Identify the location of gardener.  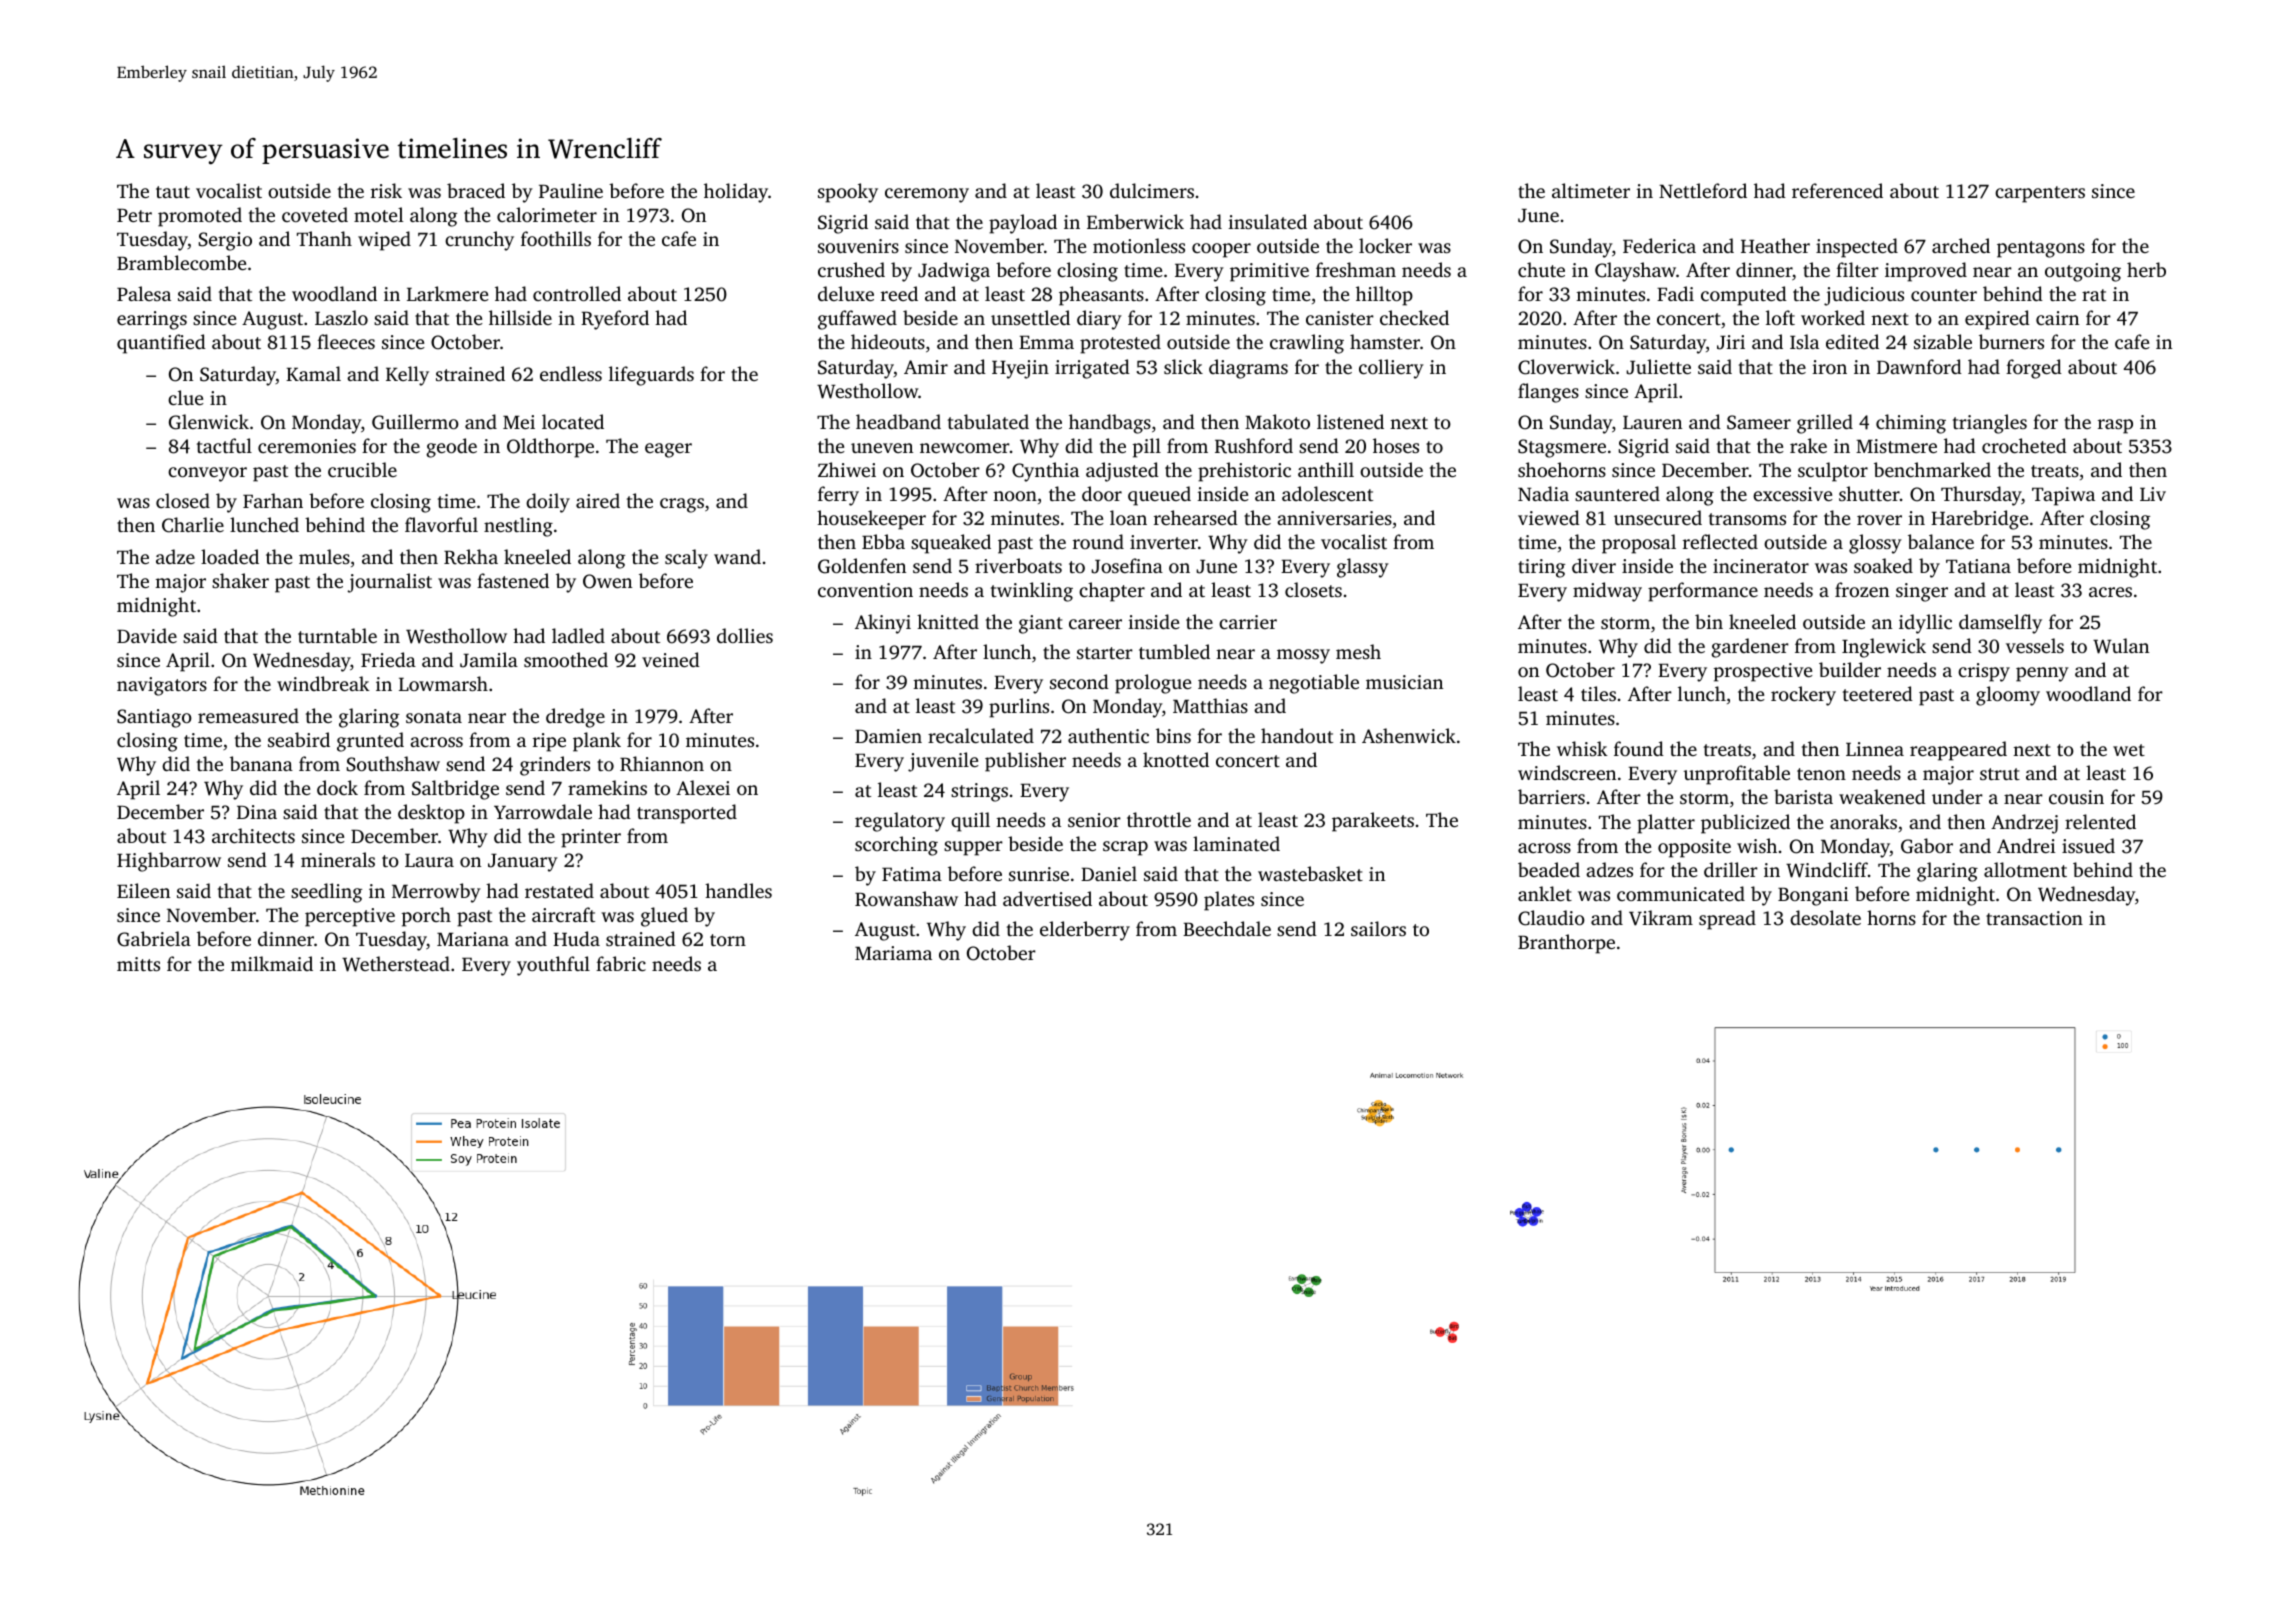
(1750, 648).
